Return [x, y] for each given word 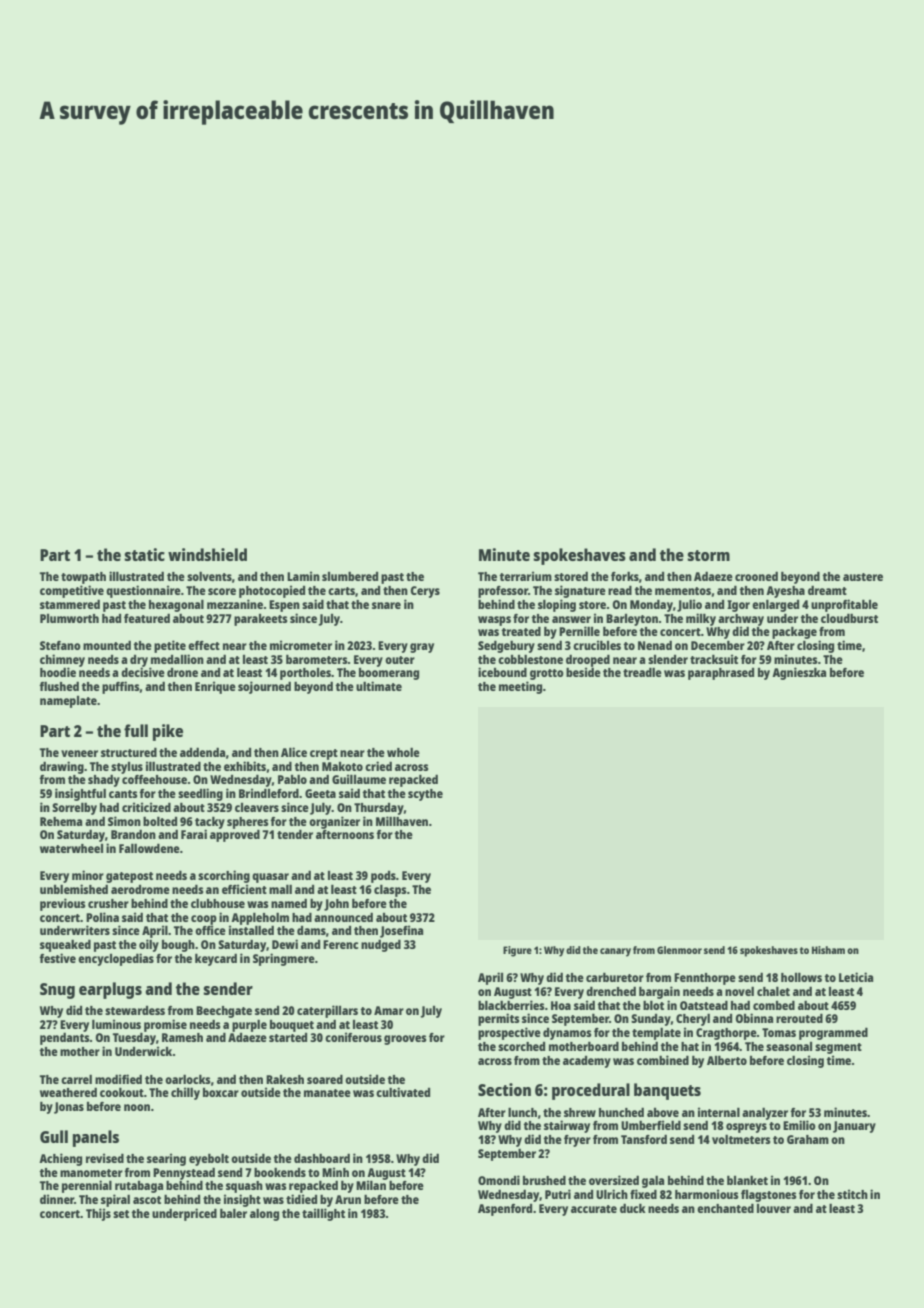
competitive [72, 591]
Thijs [98, 1214]
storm [708, 555]
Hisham [828, 950]
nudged [381, 945]
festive [57, 958]
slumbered [350, 576]
